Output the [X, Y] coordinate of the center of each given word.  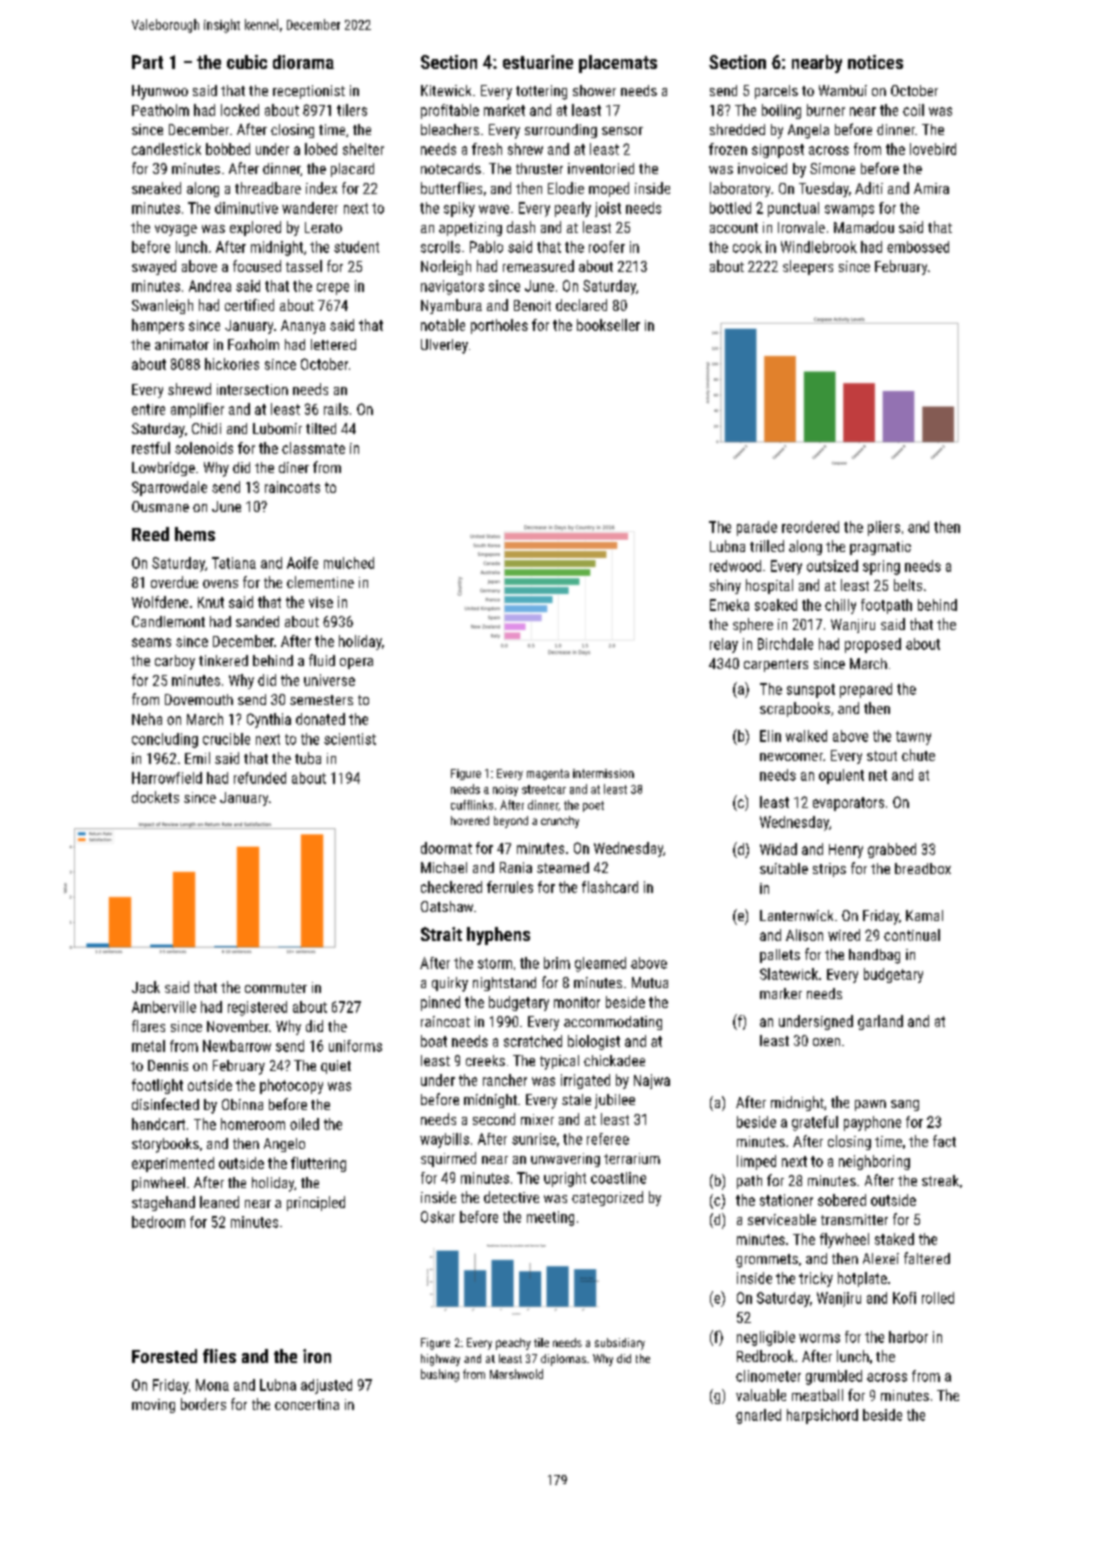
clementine [320, 582]
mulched [349, 563]
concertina [307, 1404]
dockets [155, 797]
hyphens [498, 936]
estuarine [538, 62]
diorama [303, 62]
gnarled [758, 1416]
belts [908, 585]
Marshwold [516, 1374]
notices [875, 62]
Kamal [924, 915]
